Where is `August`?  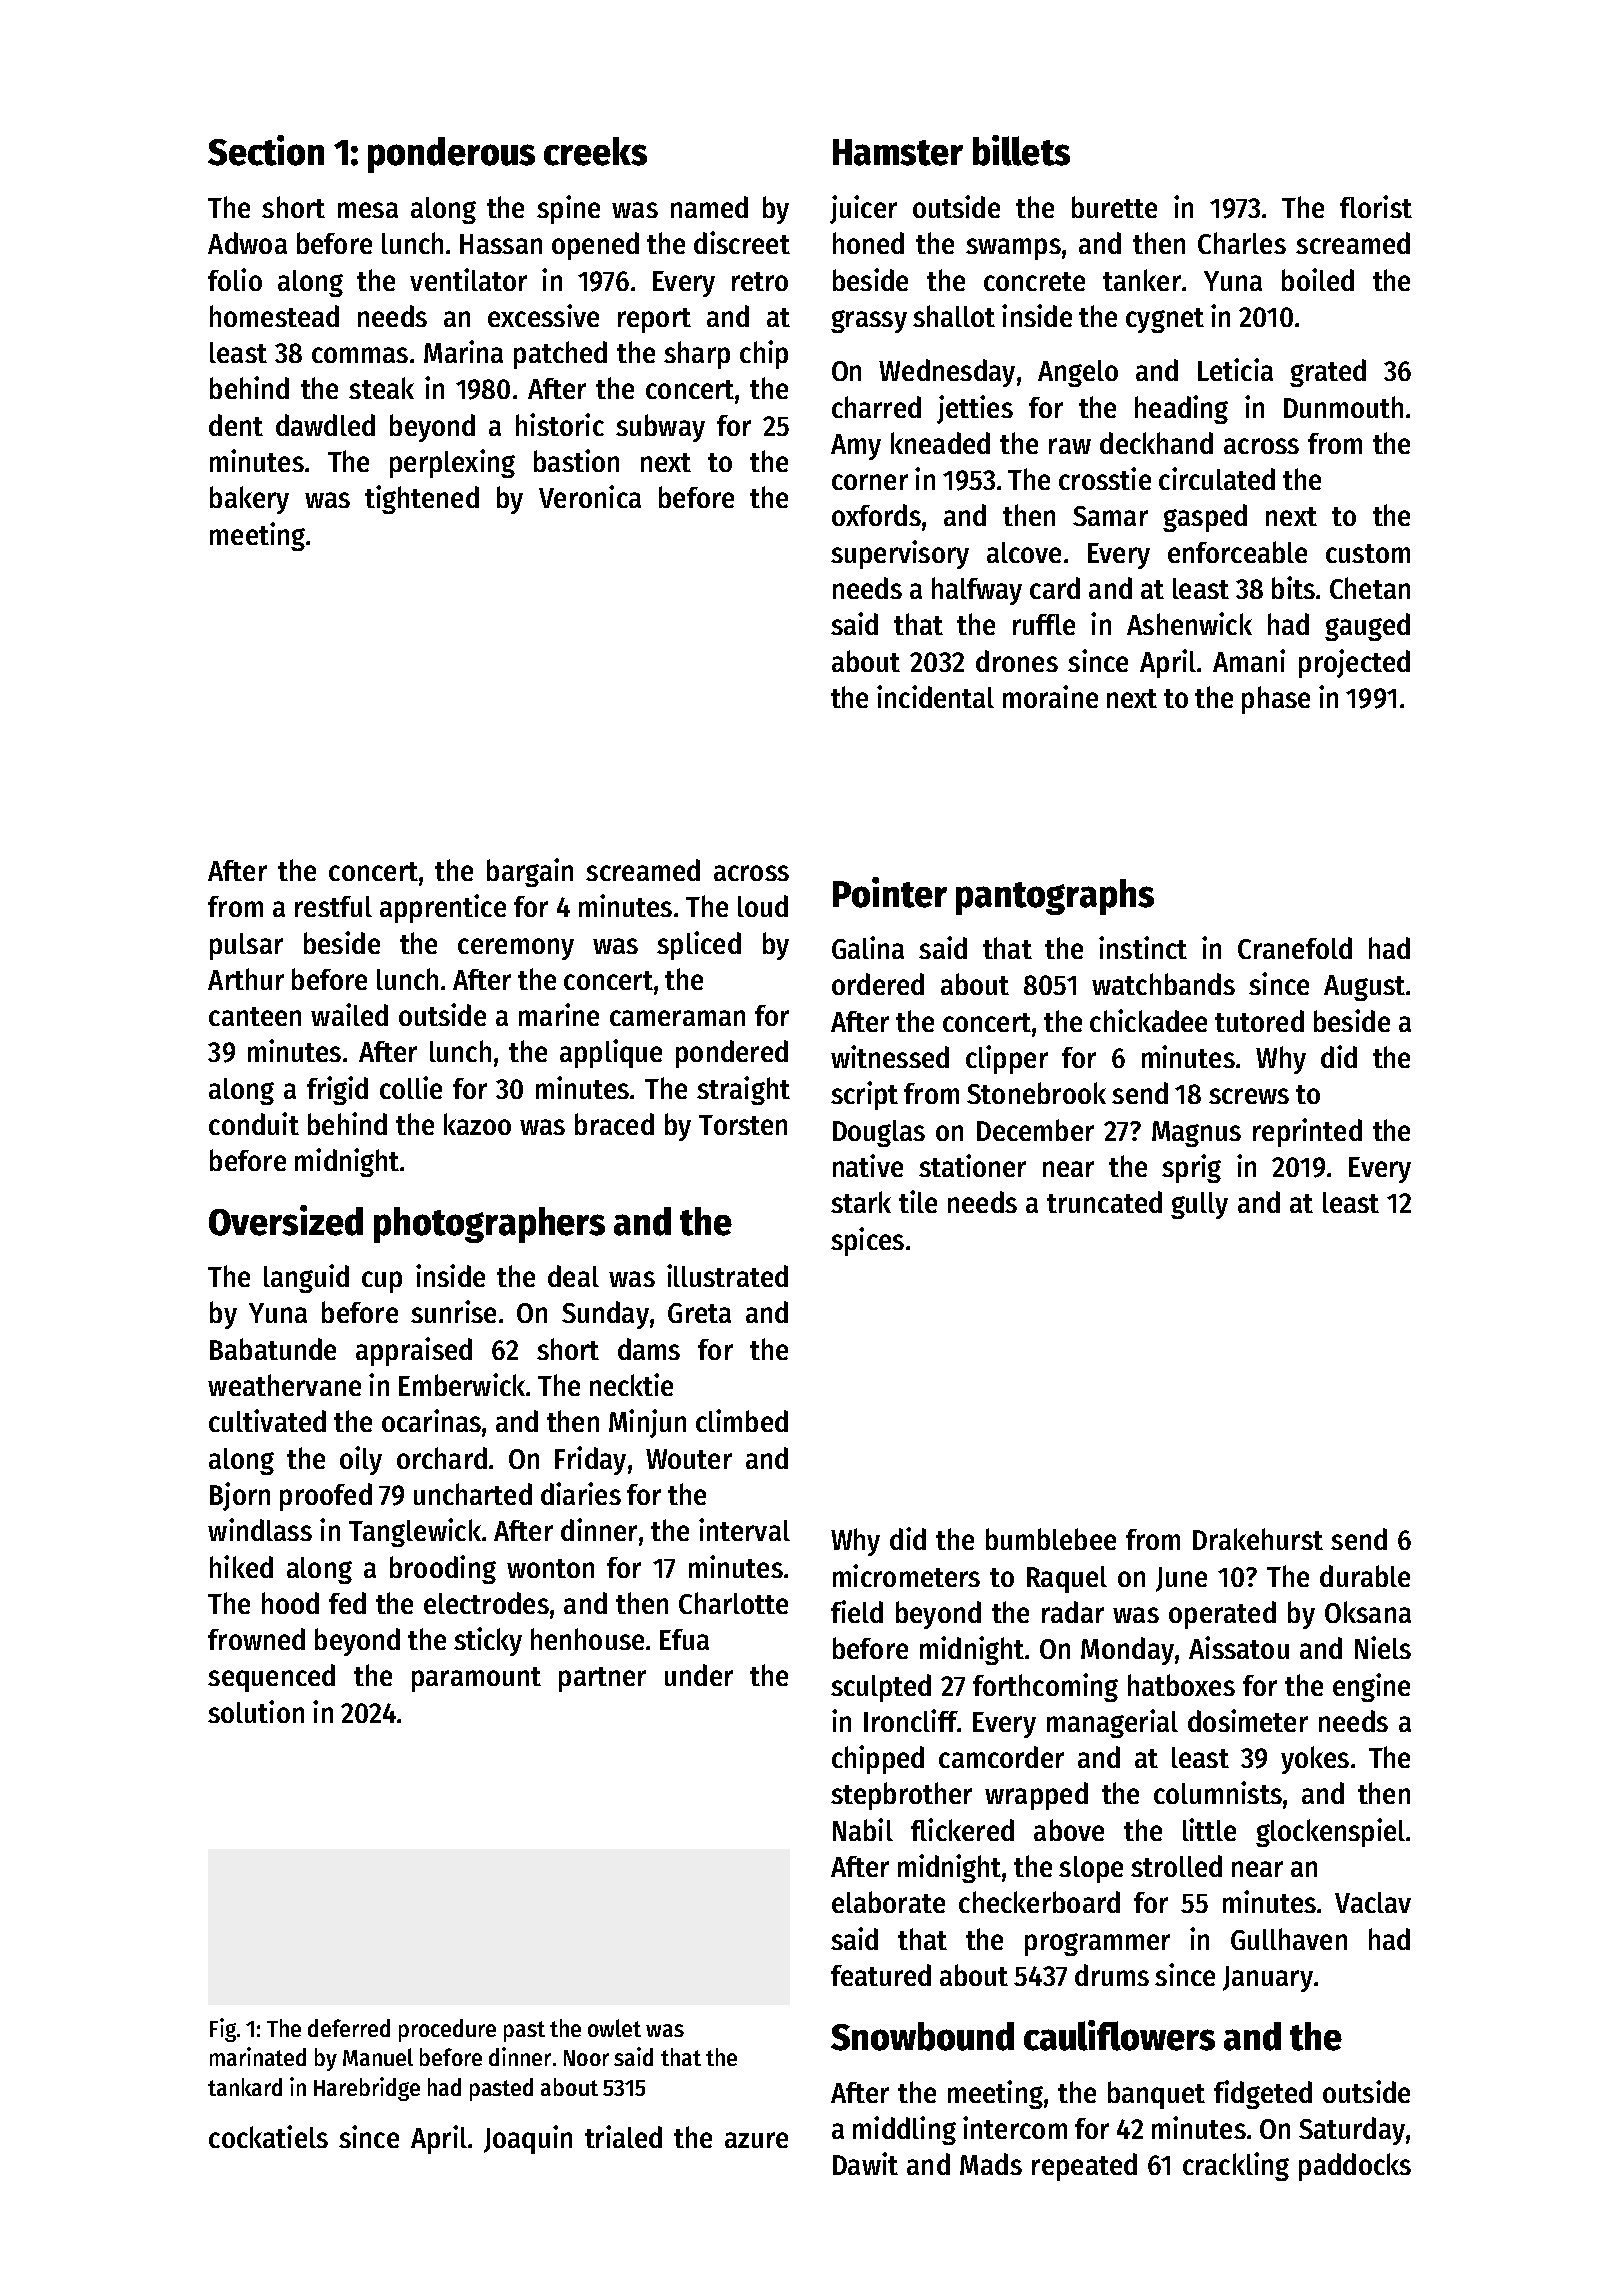 August is located at coordinates (1364, 988).
